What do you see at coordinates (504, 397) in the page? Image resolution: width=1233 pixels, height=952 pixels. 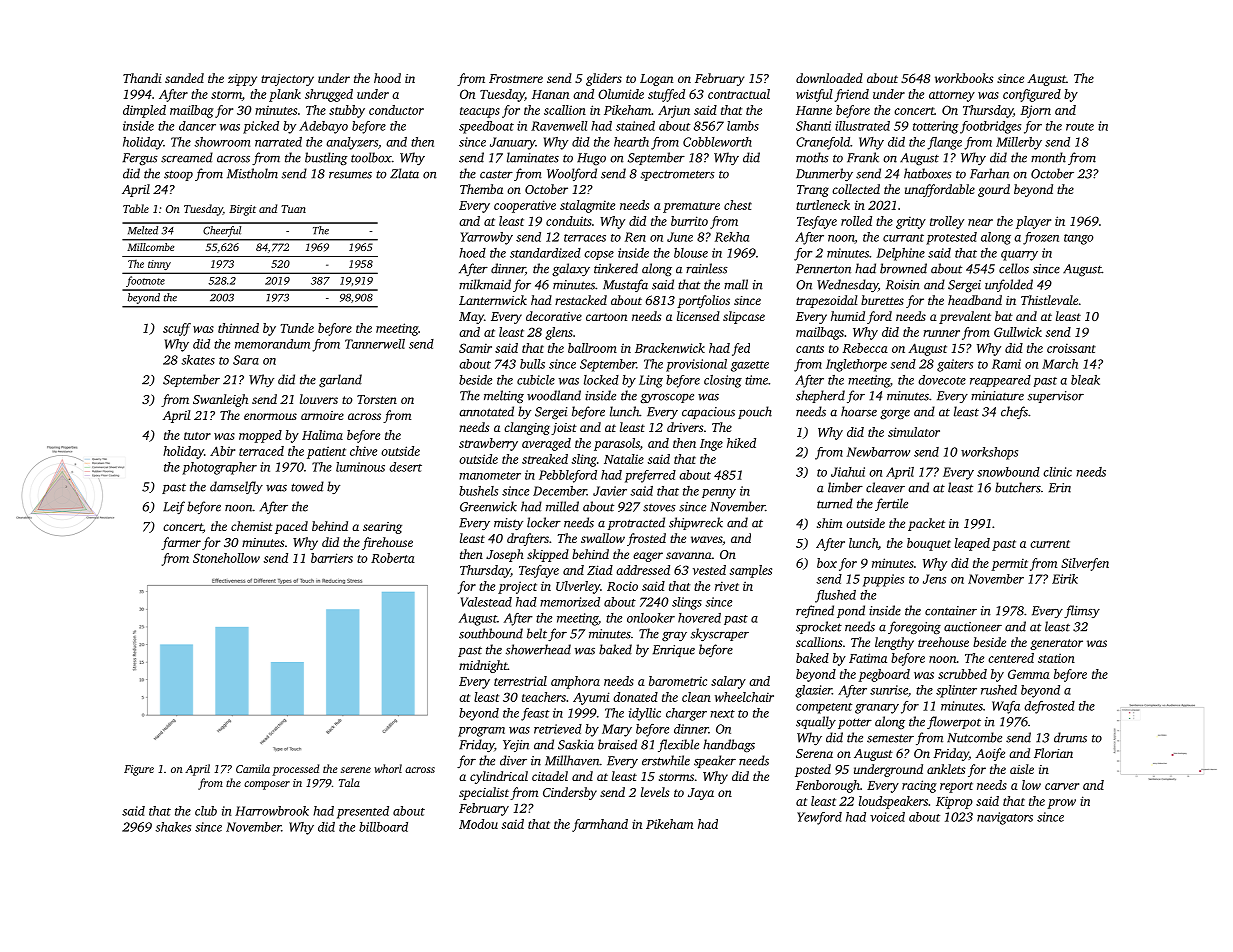 I see `melting` at bounding box center [504, 397].
